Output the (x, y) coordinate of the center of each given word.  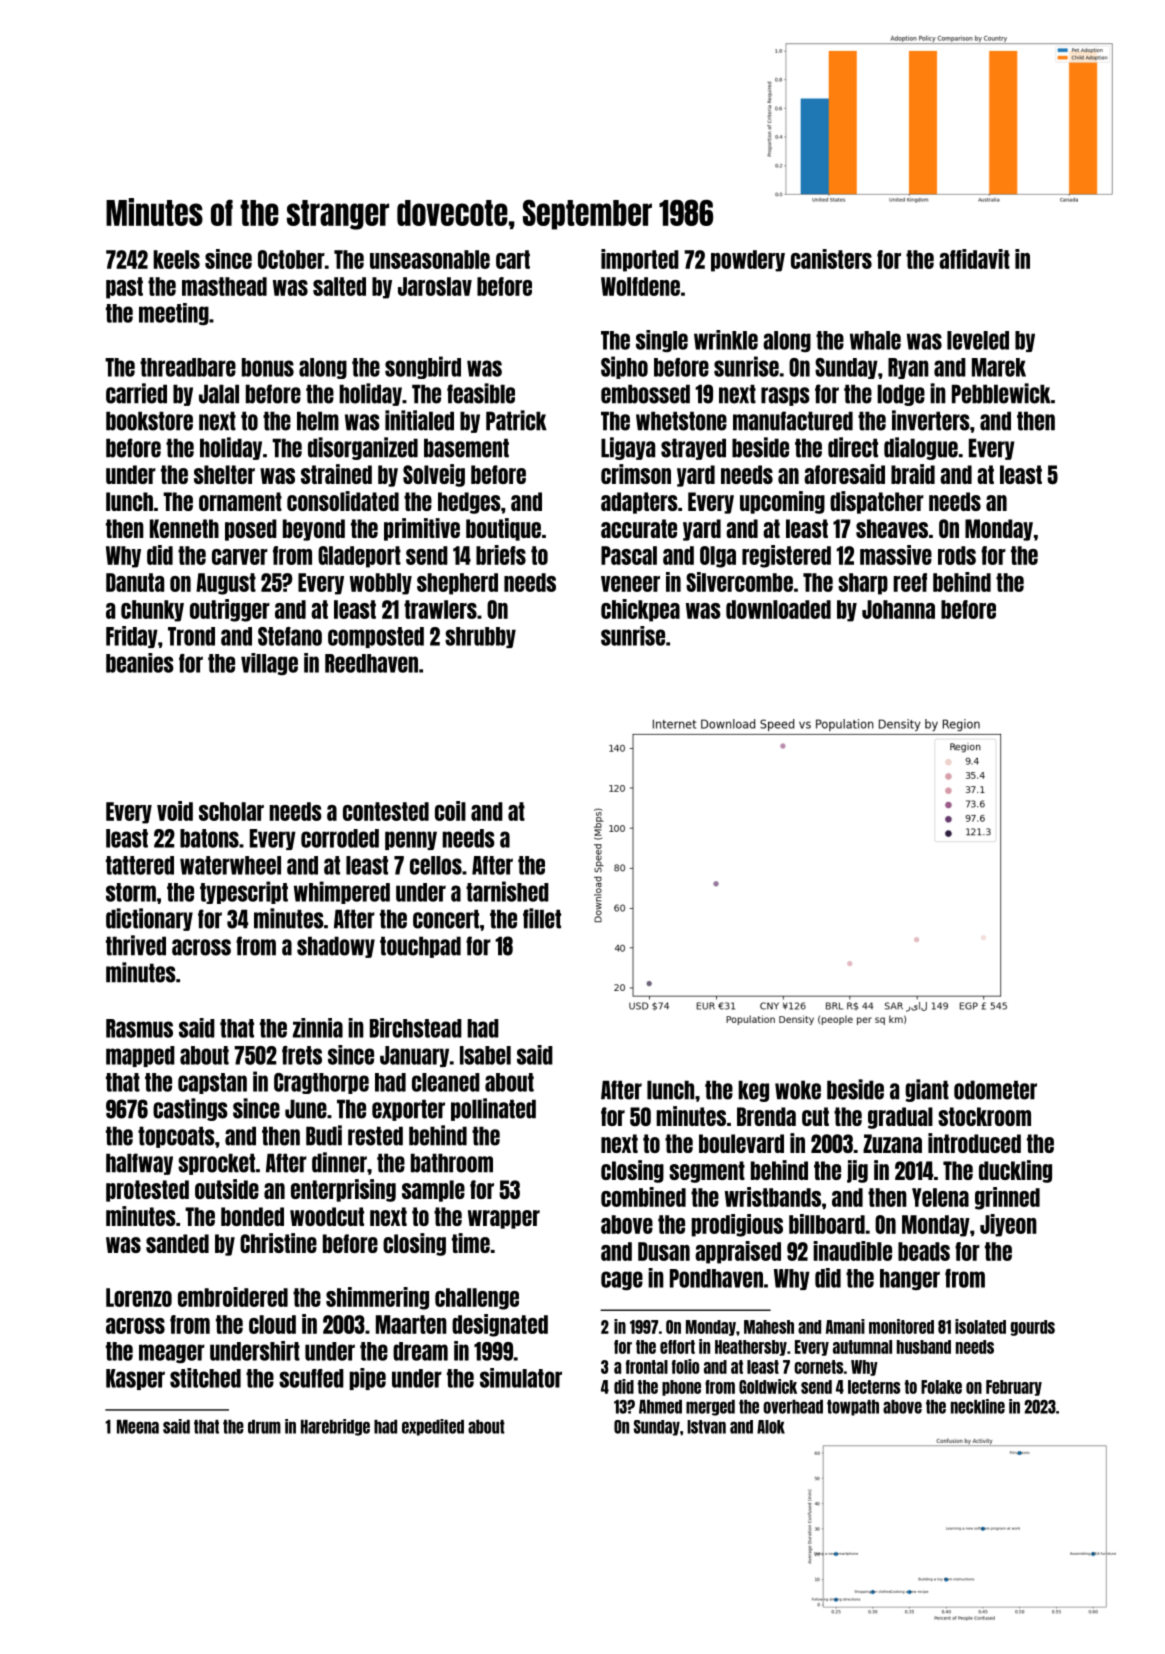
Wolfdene (640, 286)
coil (450, 811)
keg (753, 1091)
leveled (978, 340)
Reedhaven (371, 663)
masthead (224, 286)
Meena (138, 1427)
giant (927, 1090)
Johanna (898, 609)
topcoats (176, 1137)
